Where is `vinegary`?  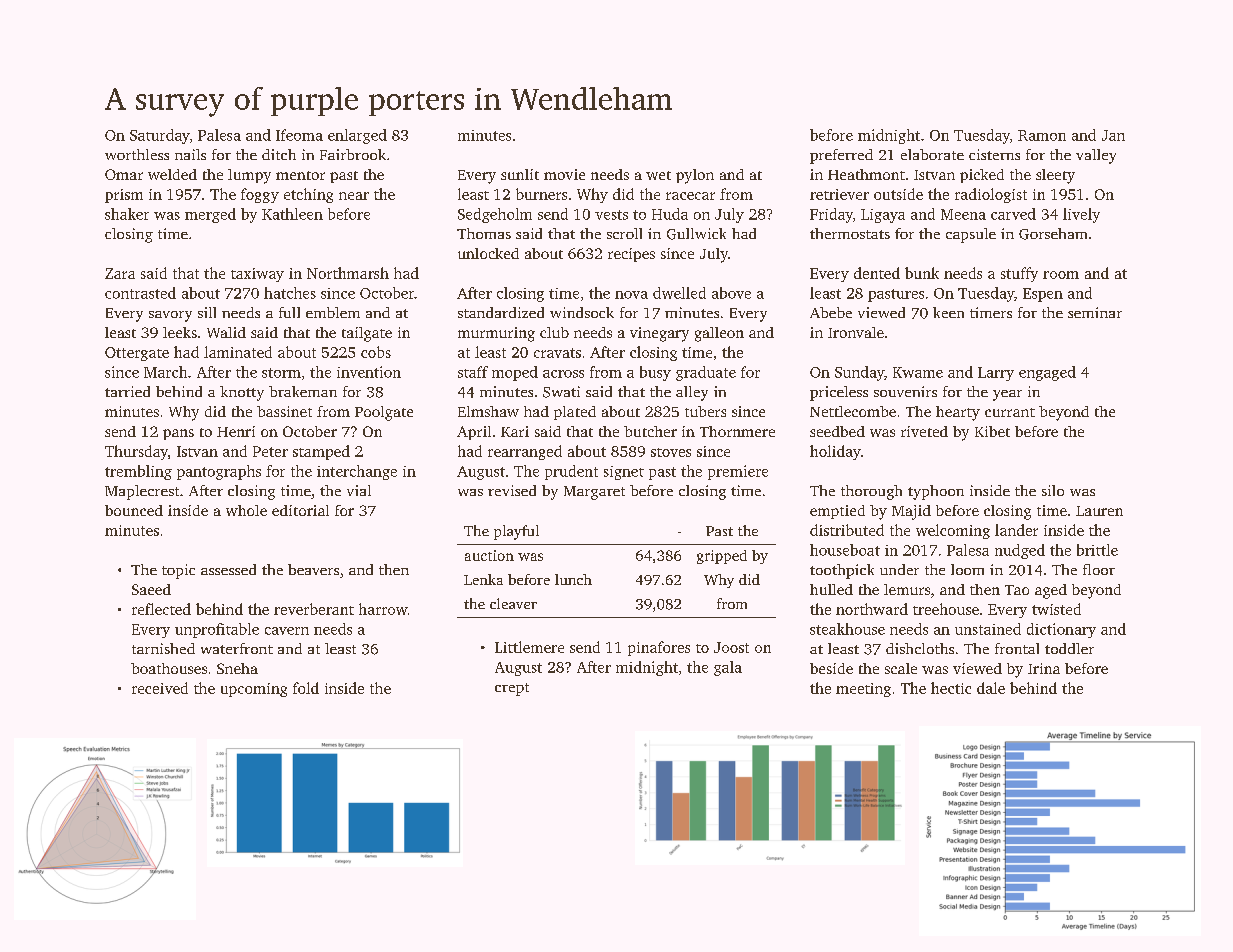 vinegary is located at coordinates (659, 334).
